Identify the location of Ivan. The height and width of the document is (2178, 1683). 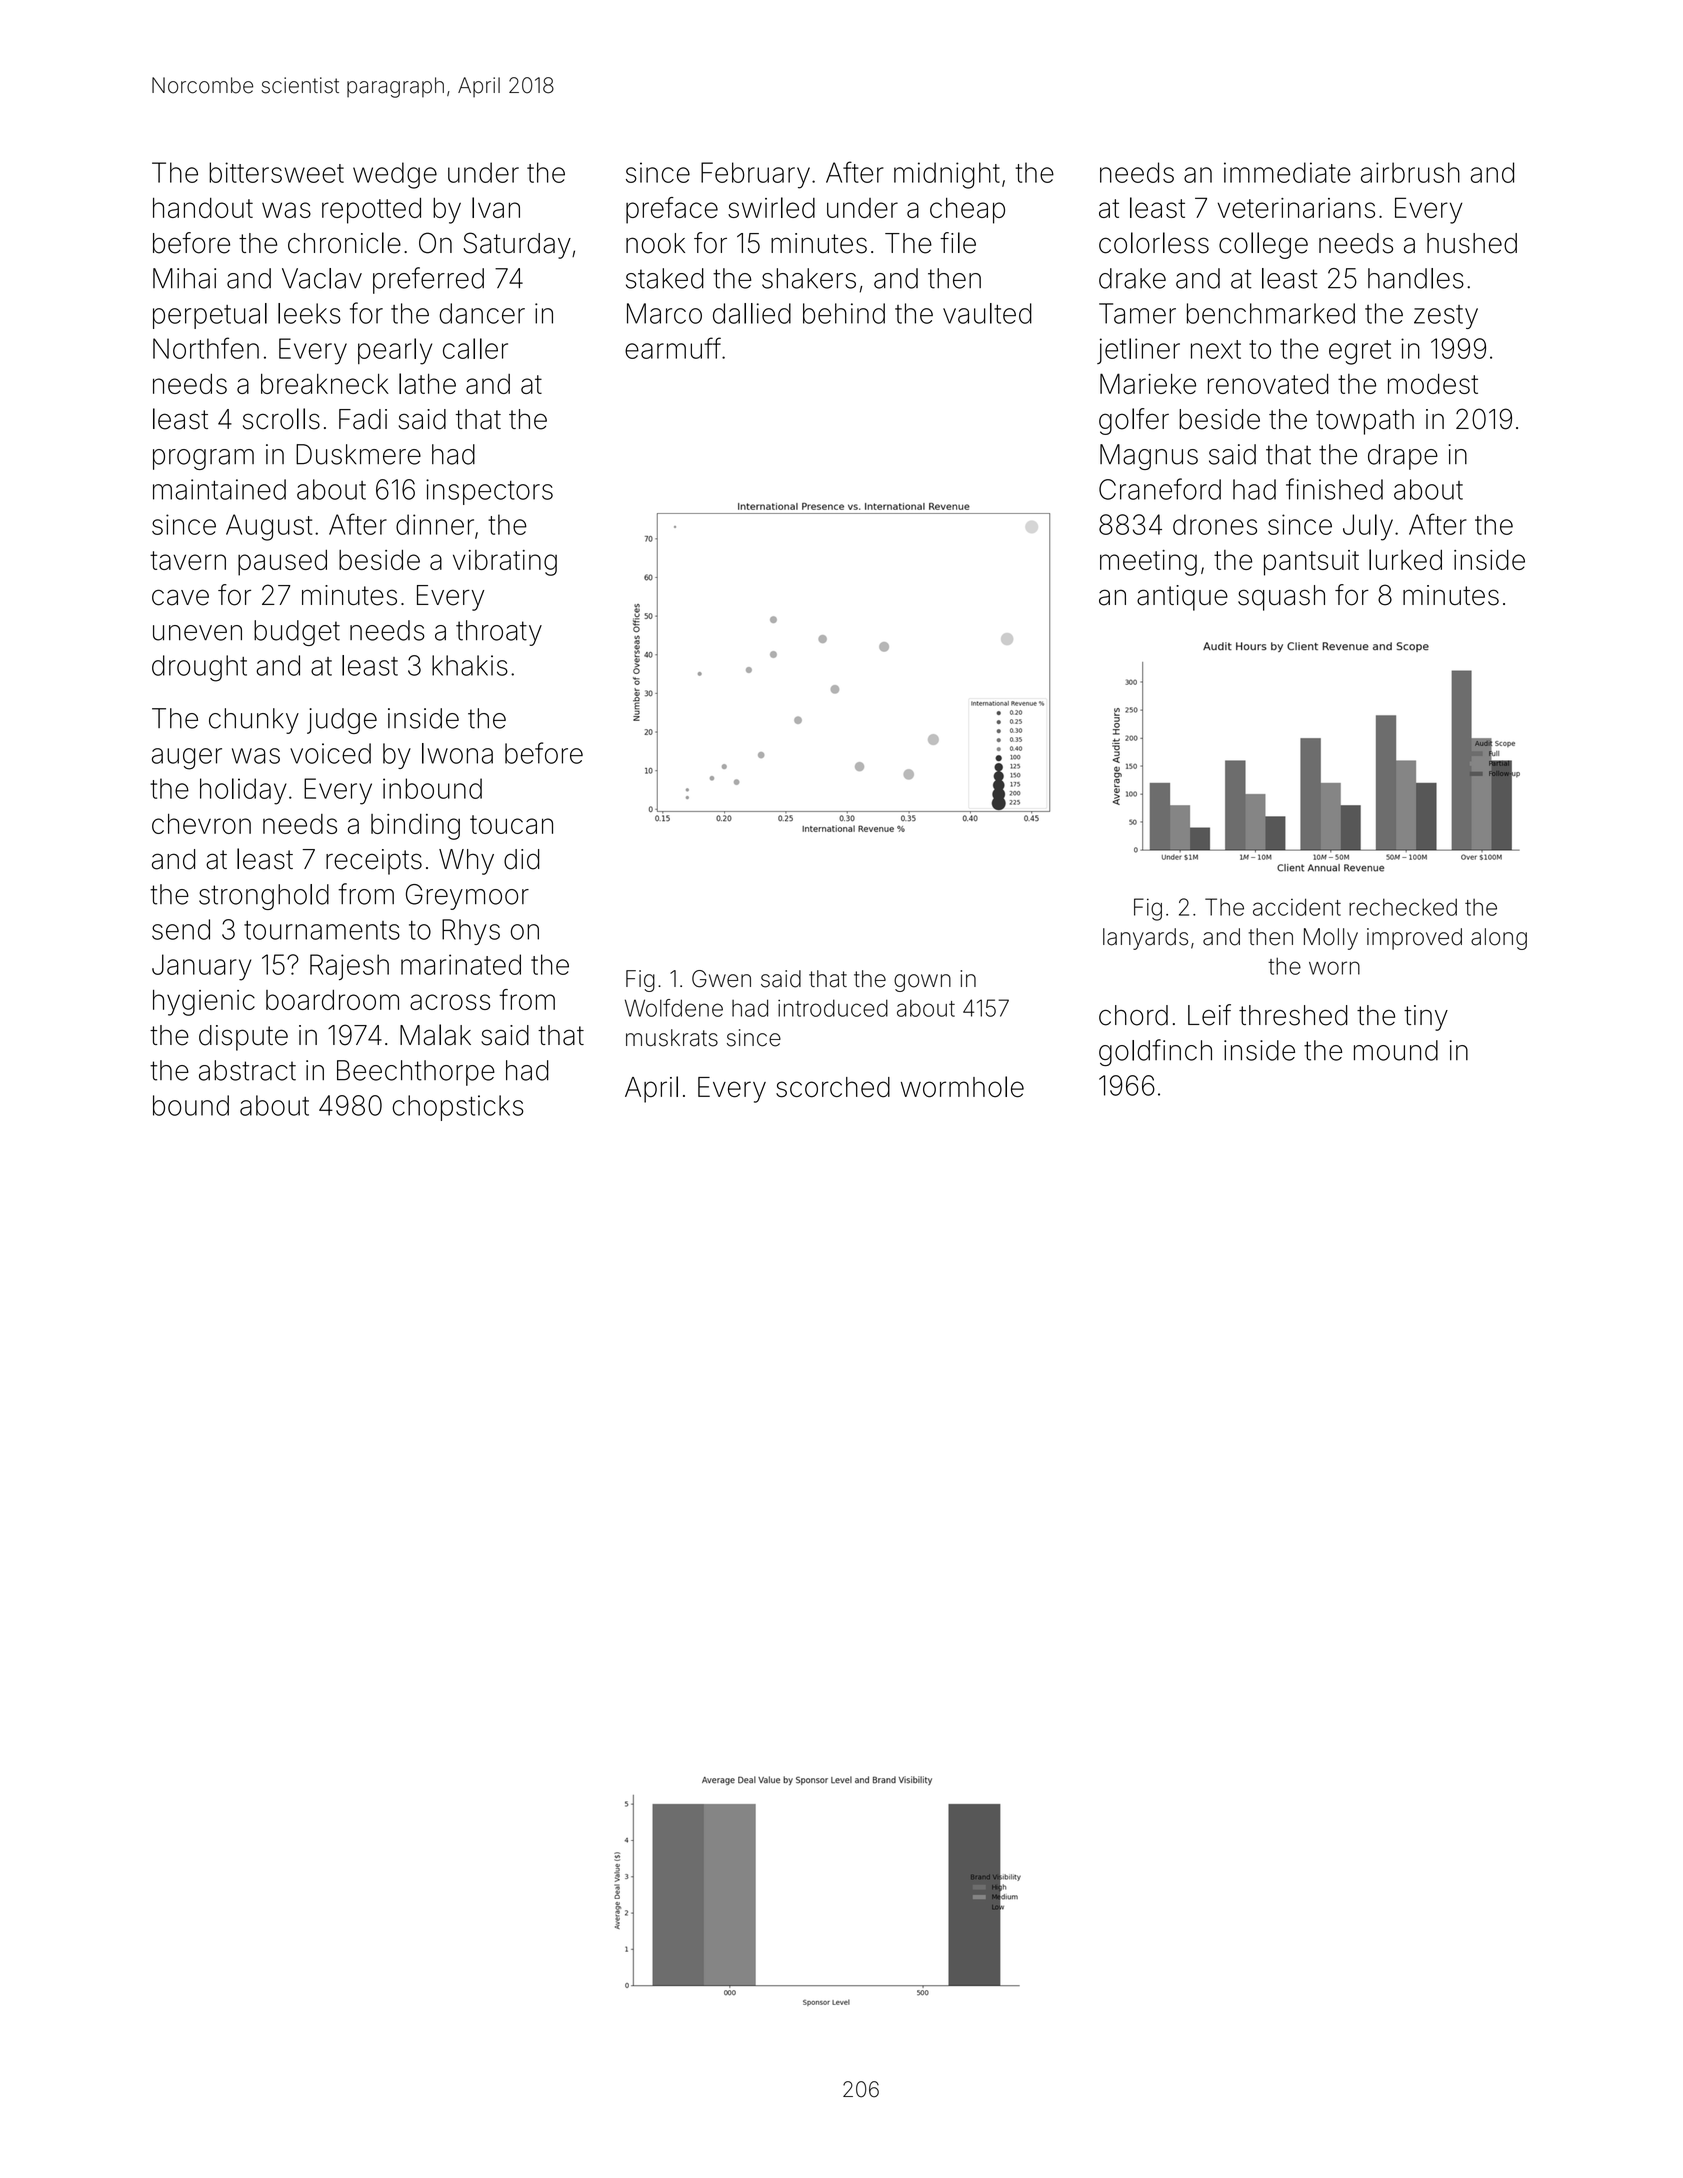
(496, 207).
